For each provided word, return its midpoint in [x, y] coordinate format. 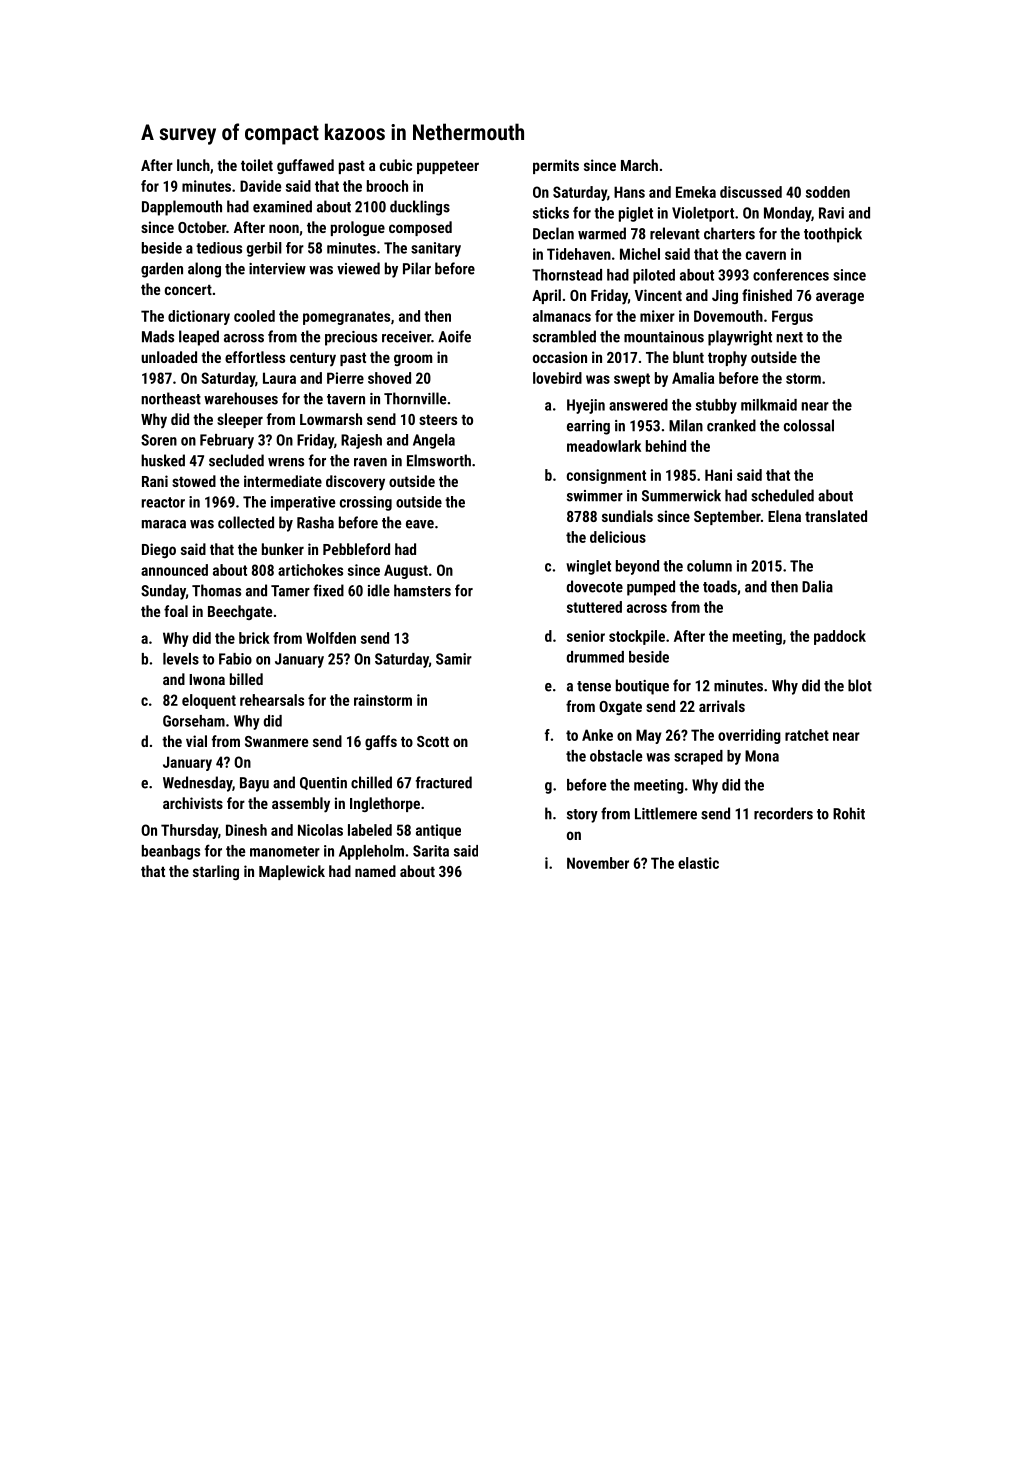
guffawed [305, 166]
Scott [433, 741]
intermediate [283, 481]
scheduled [782, 495]
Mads [158, 336]
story [582, 816]
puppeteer [448, 167]
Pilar [417, 268]
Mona [762, 756]
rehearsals [272, 700]
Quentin [323, 783]
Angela [434, 441]
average [840, 298]
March [639, 165]
